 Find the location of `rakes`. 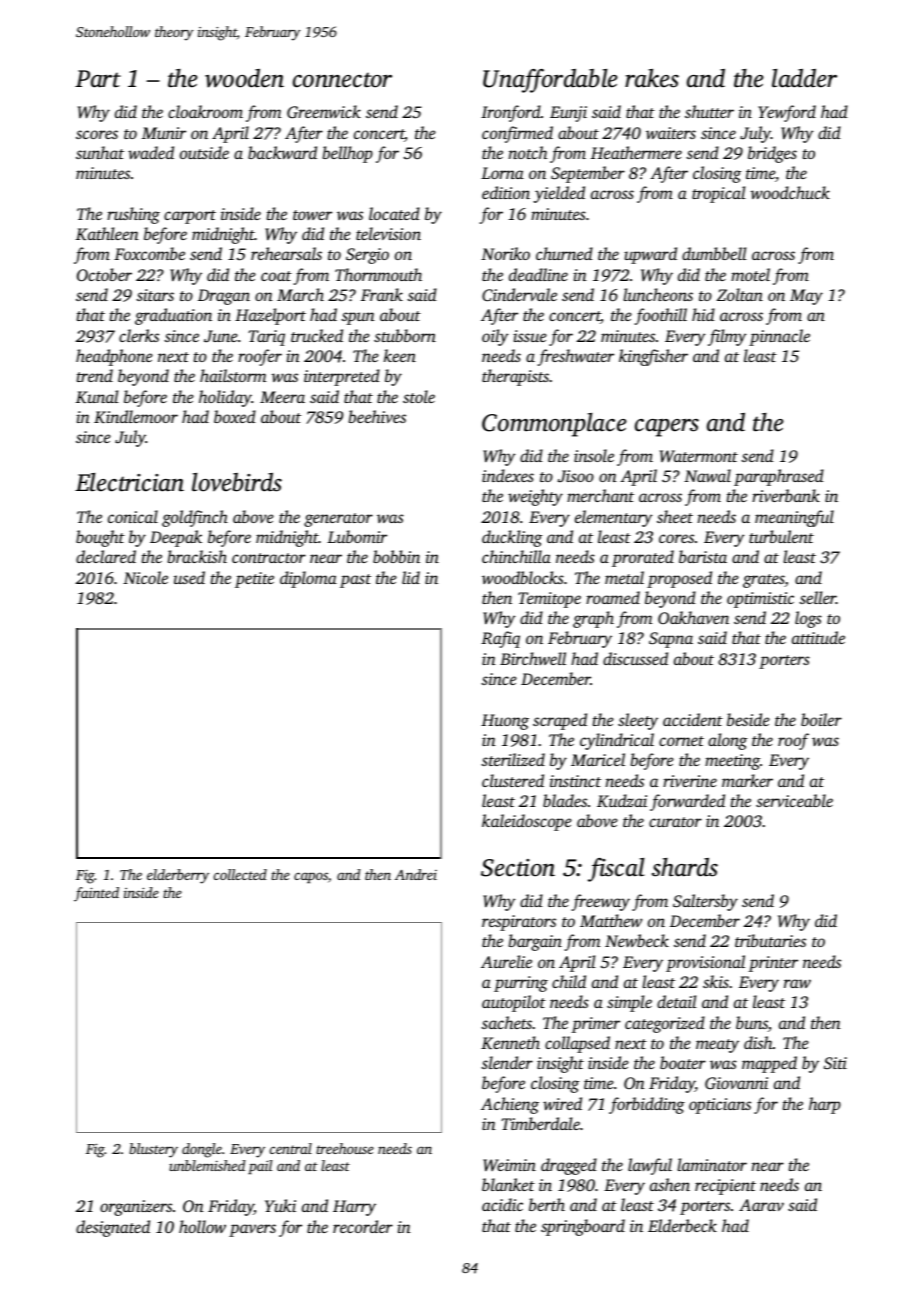

rakes is located at coordinates (652, 78).
